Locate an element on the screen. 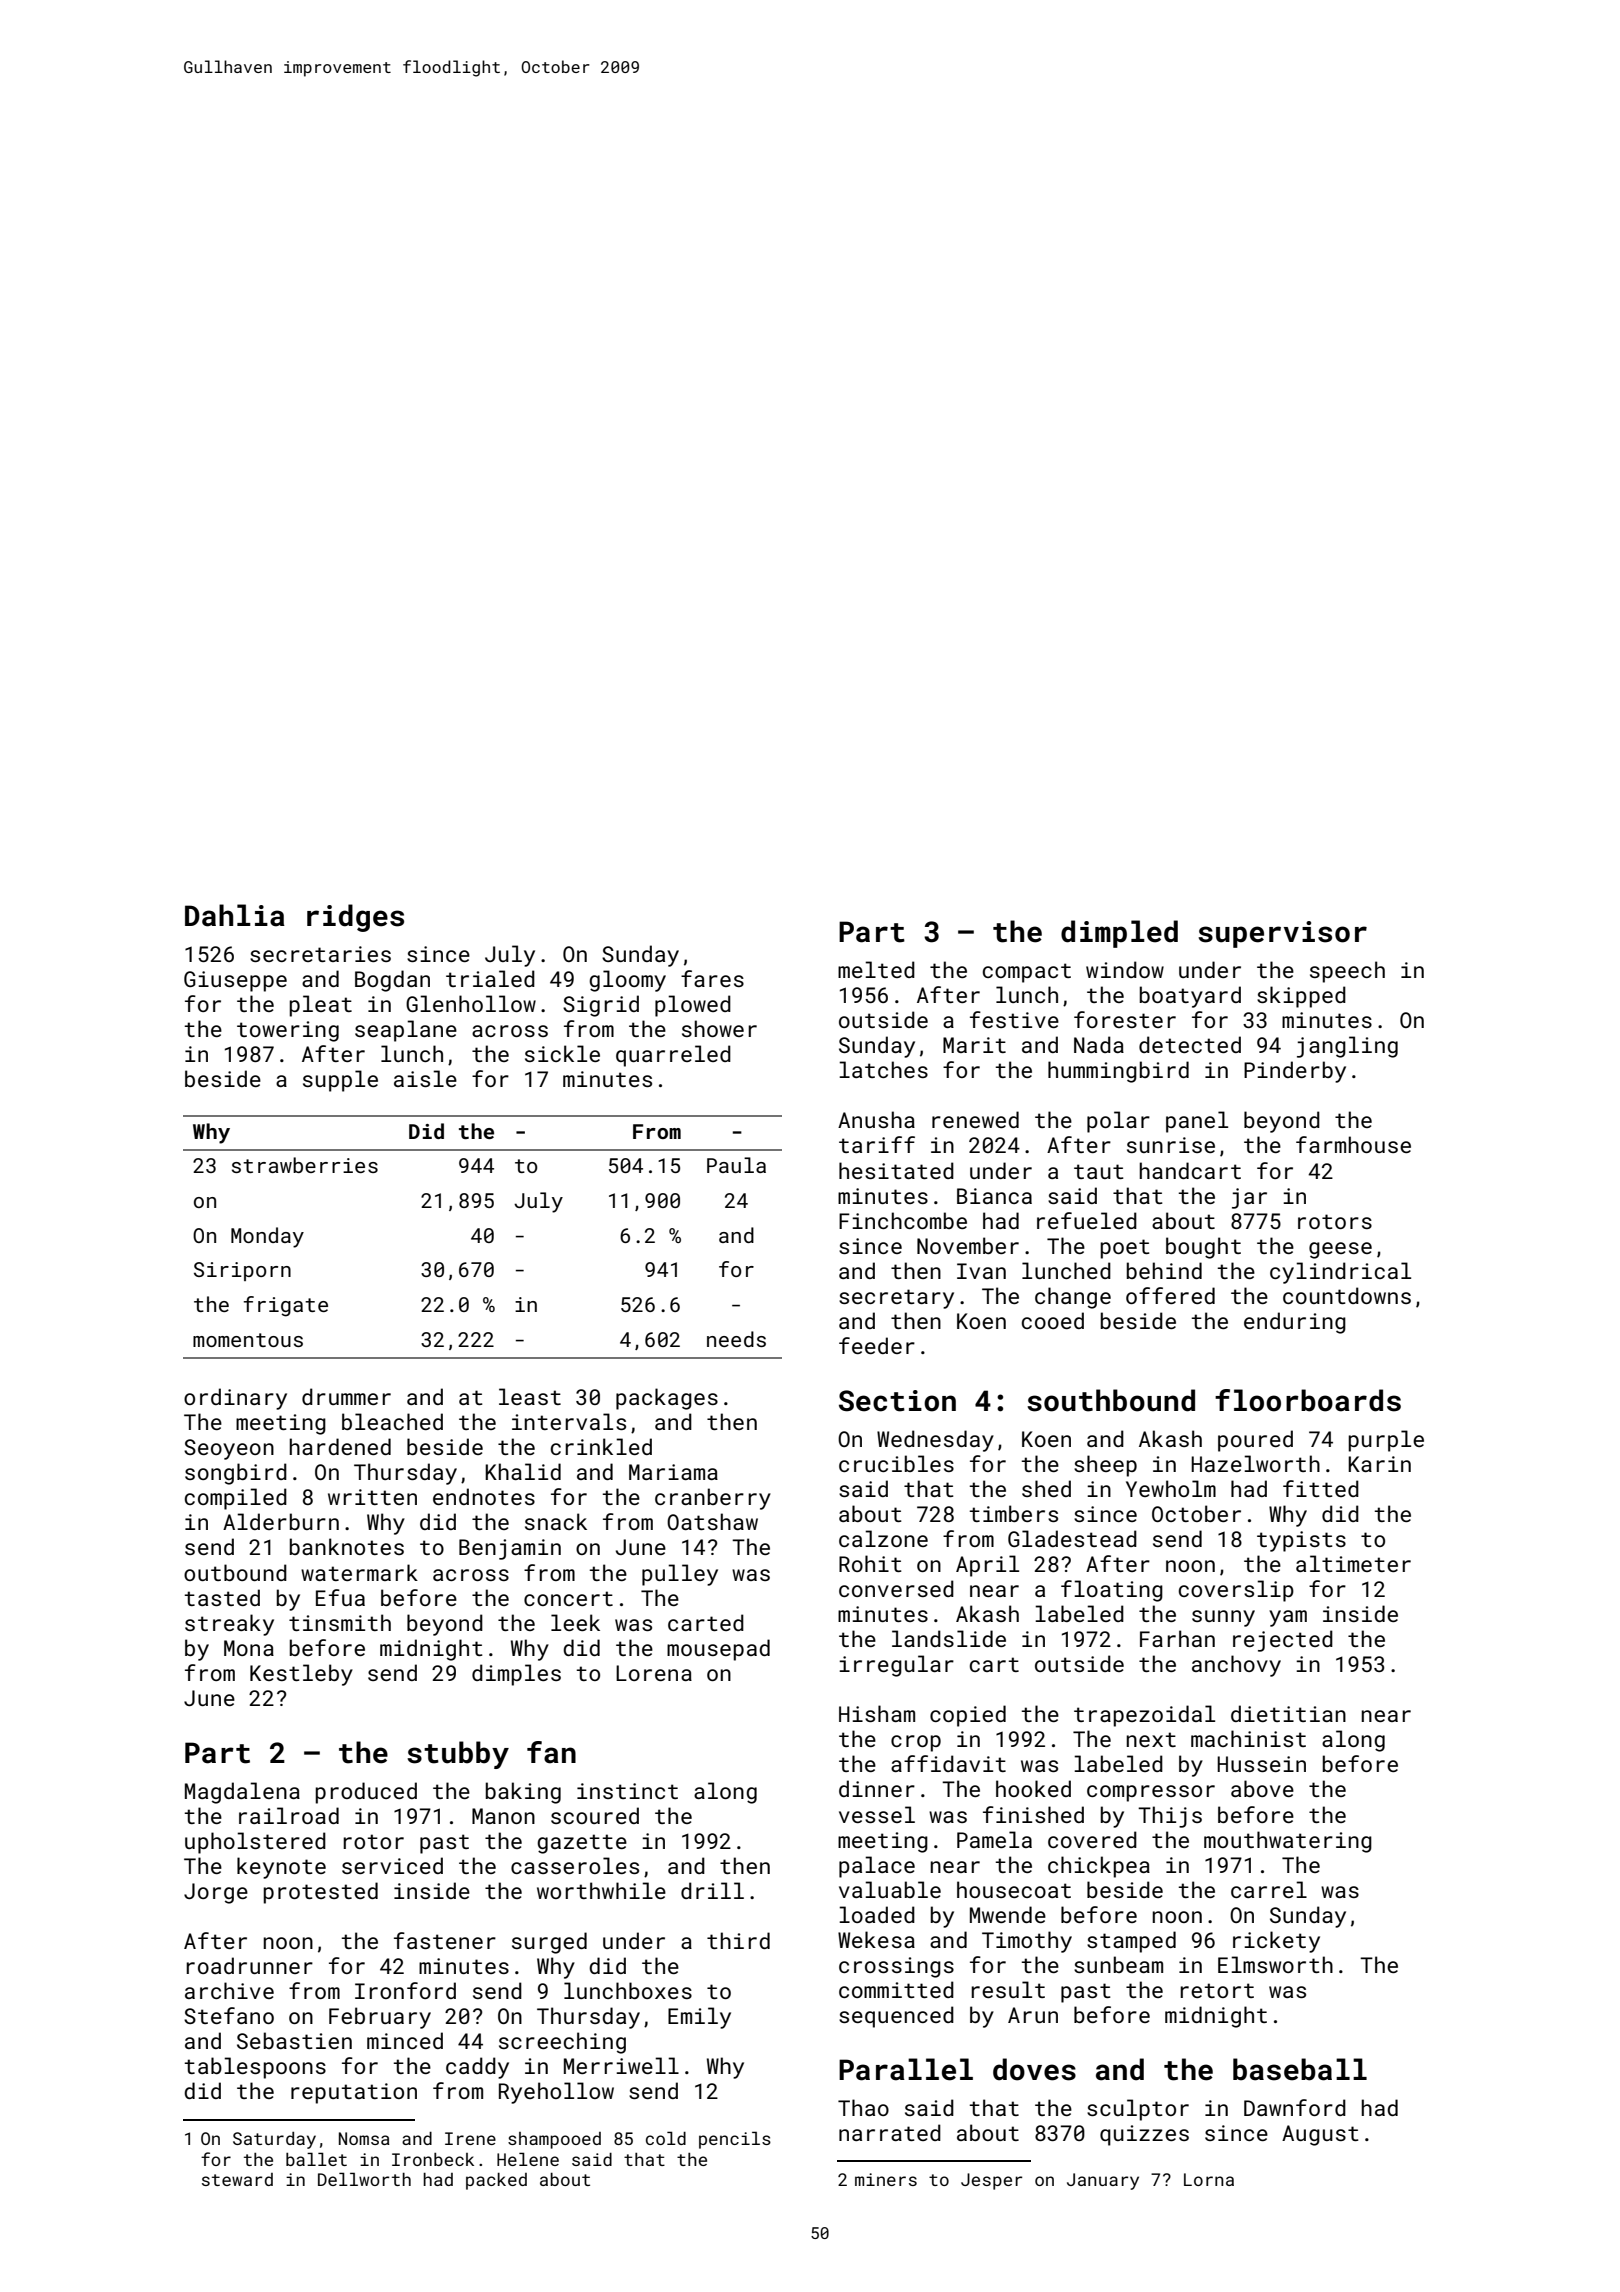  Monday is located at coordinates (267, 1237).
